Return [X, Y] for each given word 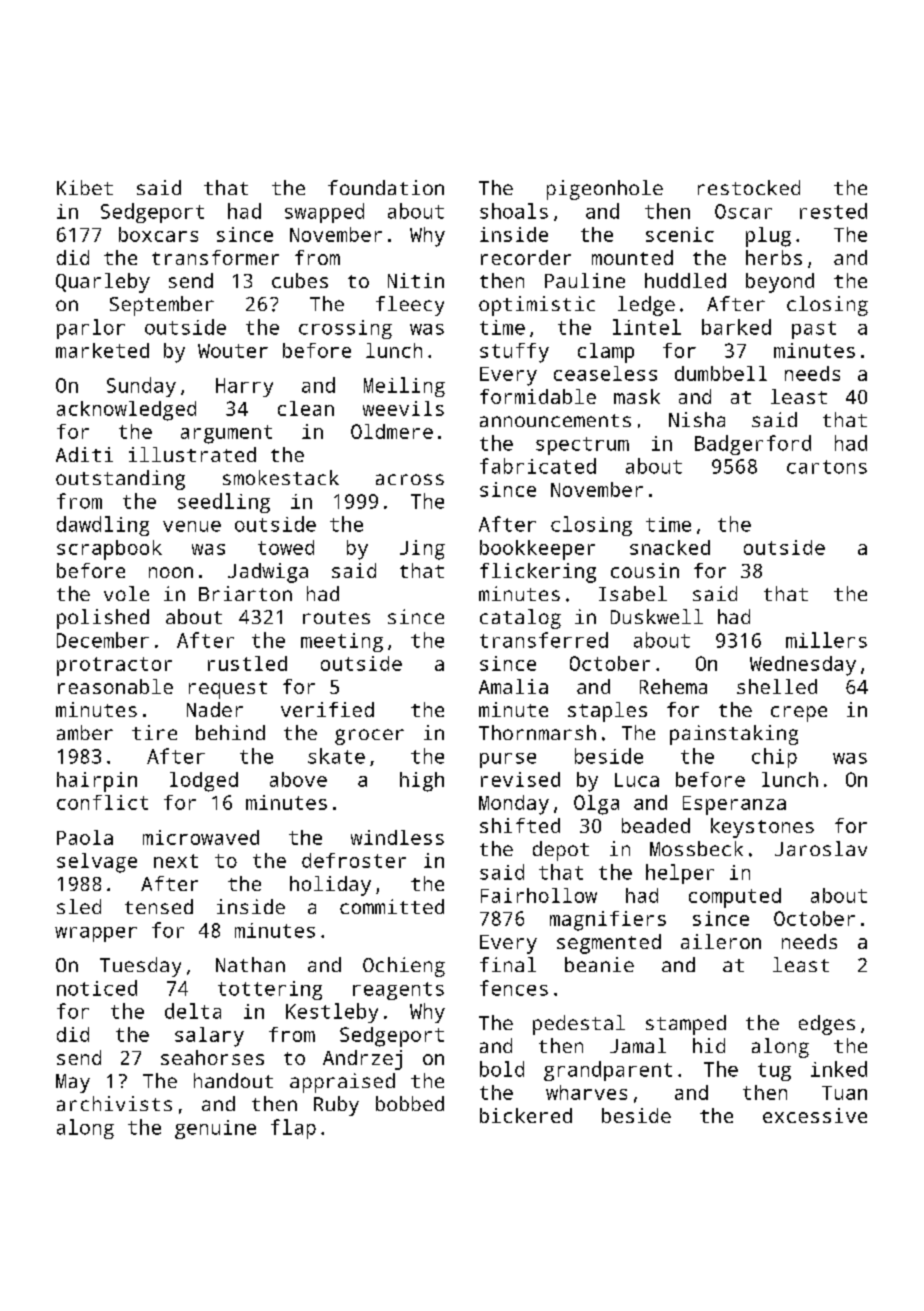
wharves [586, 1092]
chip [774, 758]
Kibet [85, 187]
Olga [596, 805]
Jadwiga [268, 573]
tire [154, 732]
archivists [114, 1103]
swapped [324, 213]
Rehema [673, 686]
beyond [780, 283]
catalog [520, 619]
